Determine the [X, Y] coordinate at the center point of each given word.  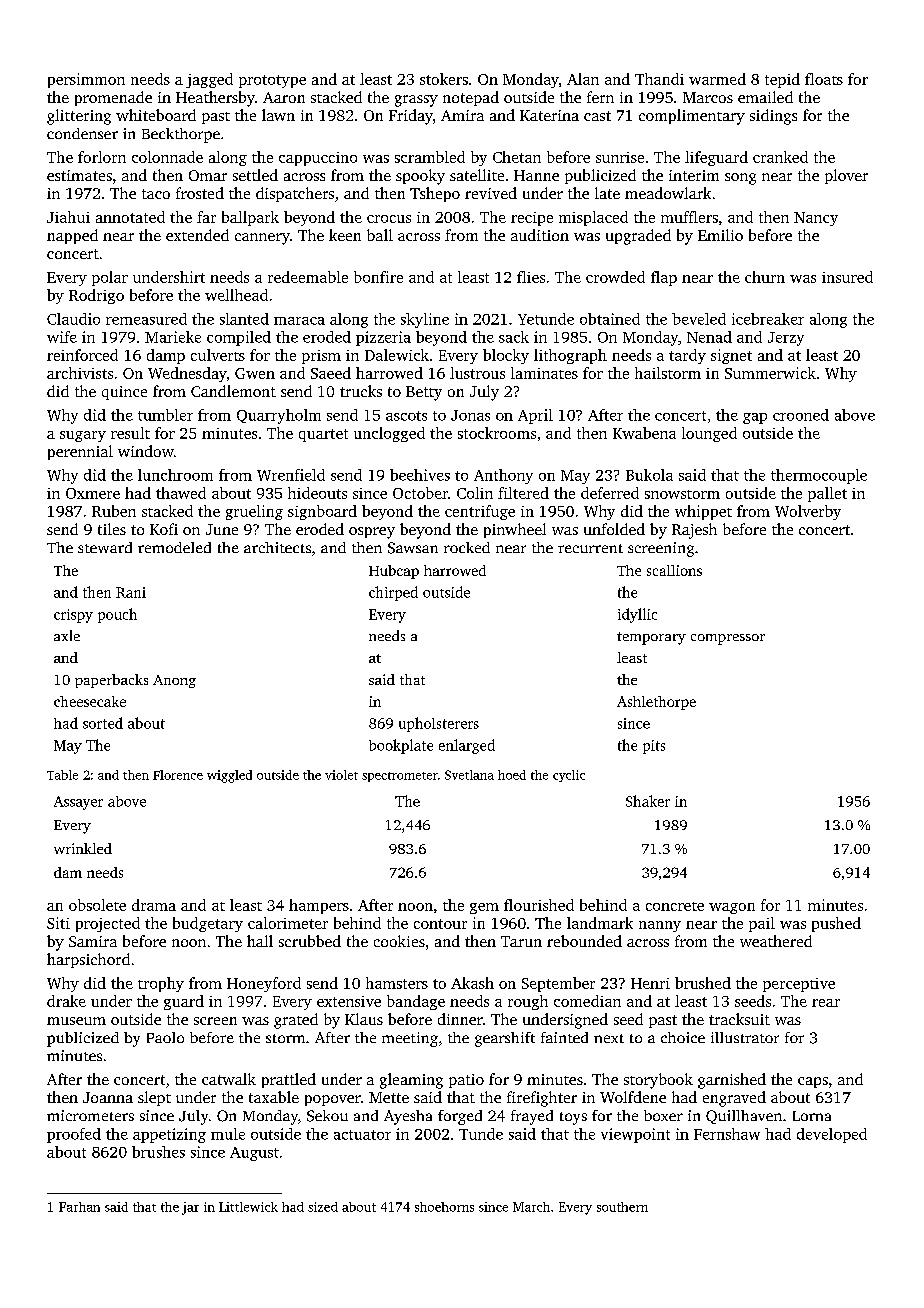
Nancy [816, 219]
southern [622, 1207]
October [420, 493]
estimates [79, 175]
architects [277, 547]
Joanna [108, 1097]
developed [832, 1135]
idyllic [637, 615]
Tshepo [435, 194]
